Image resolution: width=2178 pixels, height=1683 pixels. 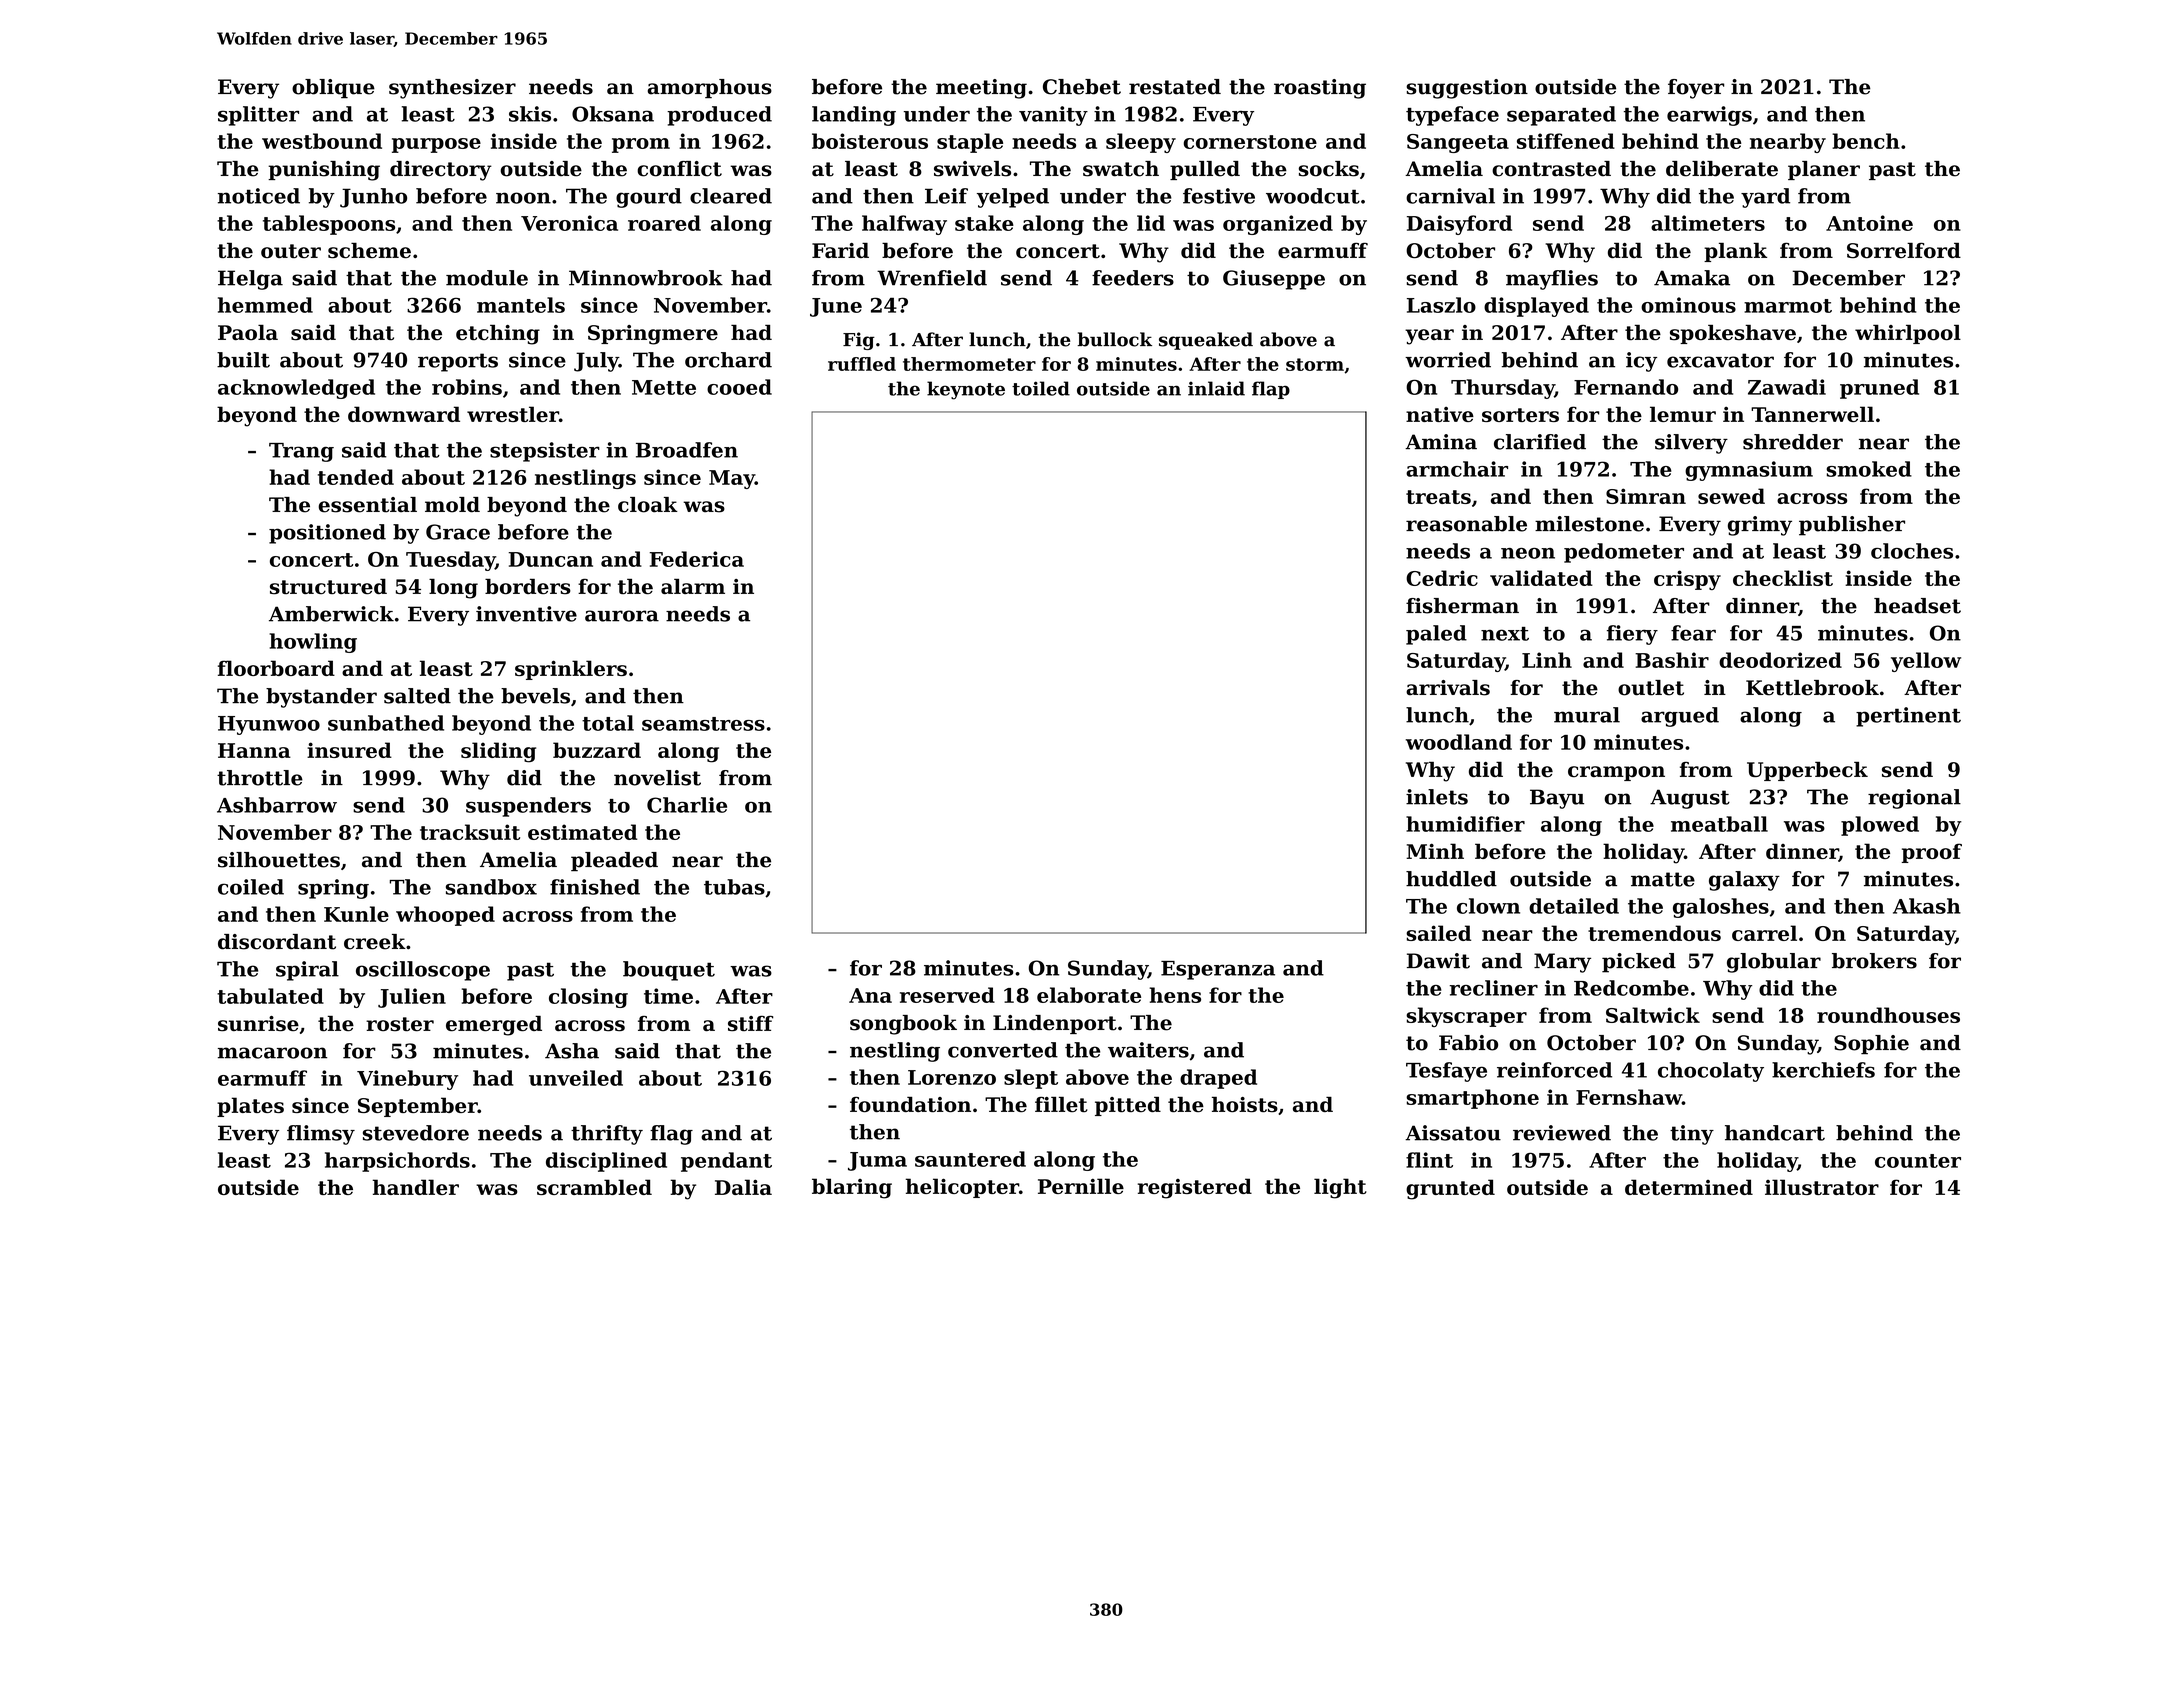 What do you see at coordinates (1551, 169) in the page?
I see `contrasted` at bounding box center [1551, 169].
